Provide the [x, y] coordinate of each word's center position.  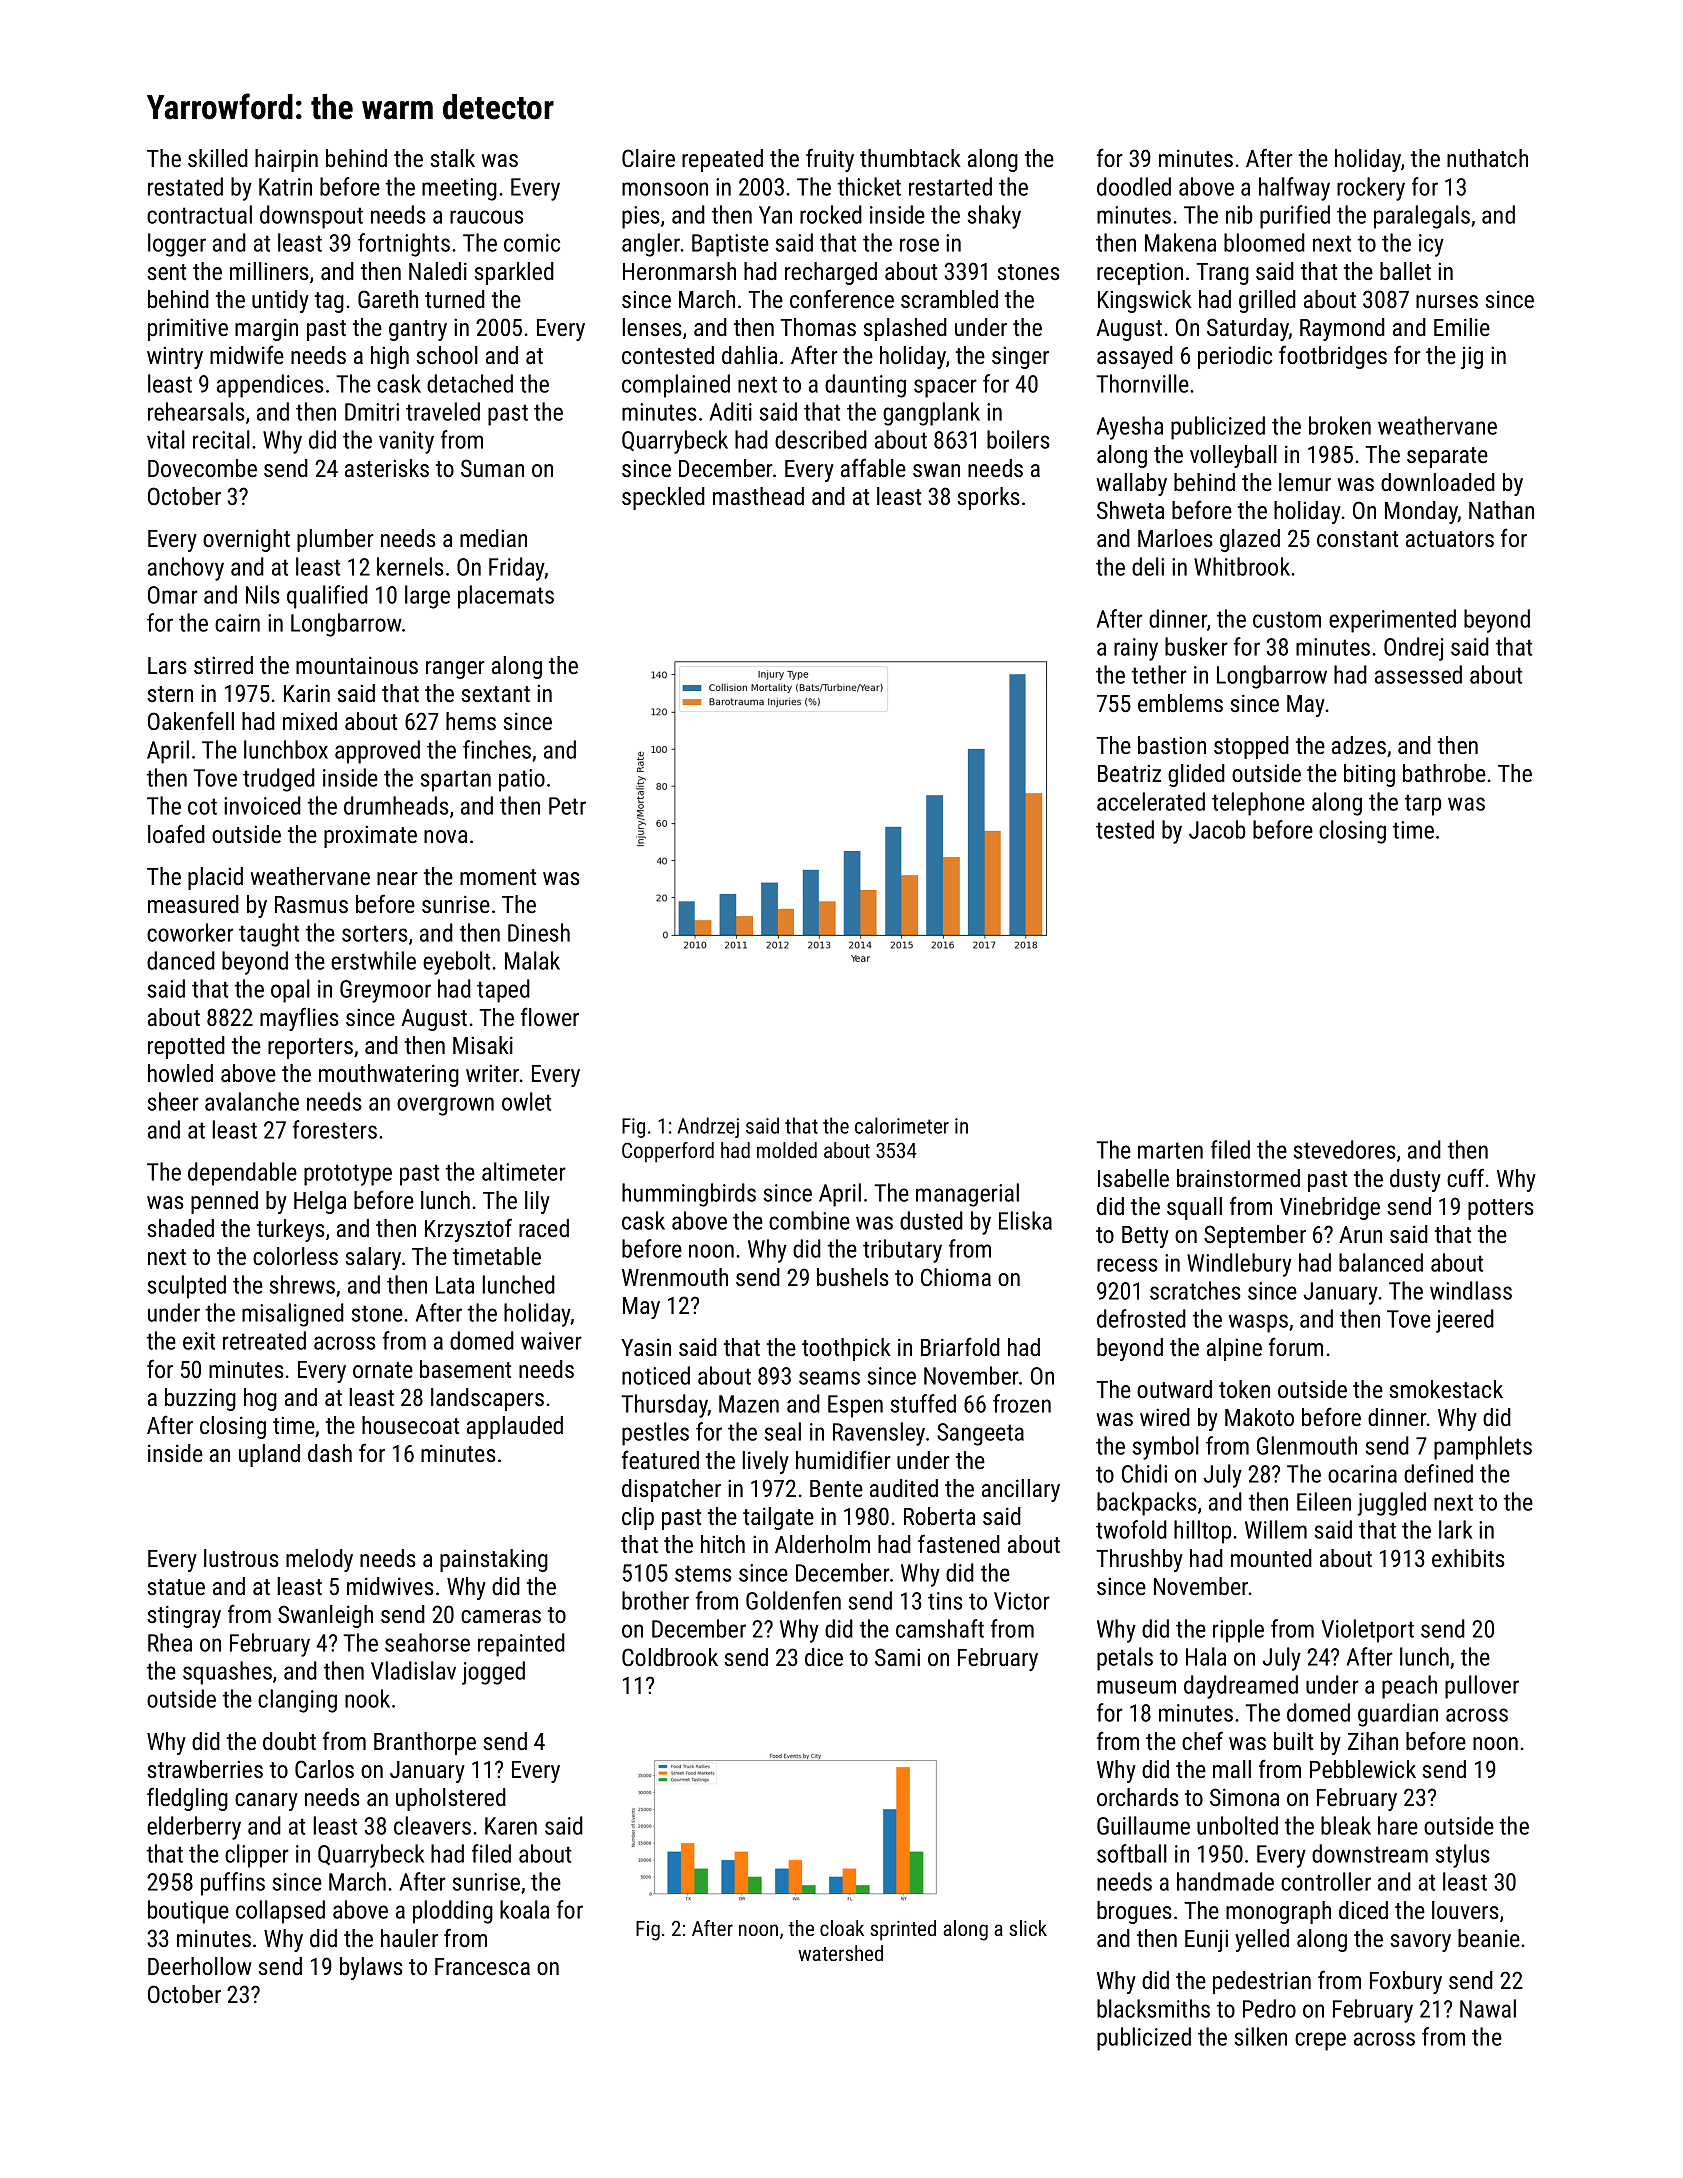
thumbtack [910, 158]
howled [180, 1073]
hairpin [286, 160]
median [493, 538]
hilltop [1203, 1532]
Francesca [482, 1966]
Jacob [1217, 829]
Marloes [1175, 538]
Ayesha [1130, 428]
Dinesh [539, 932]
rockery [1371, 189]
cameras [501, 1616]
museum [1136, 1687]
